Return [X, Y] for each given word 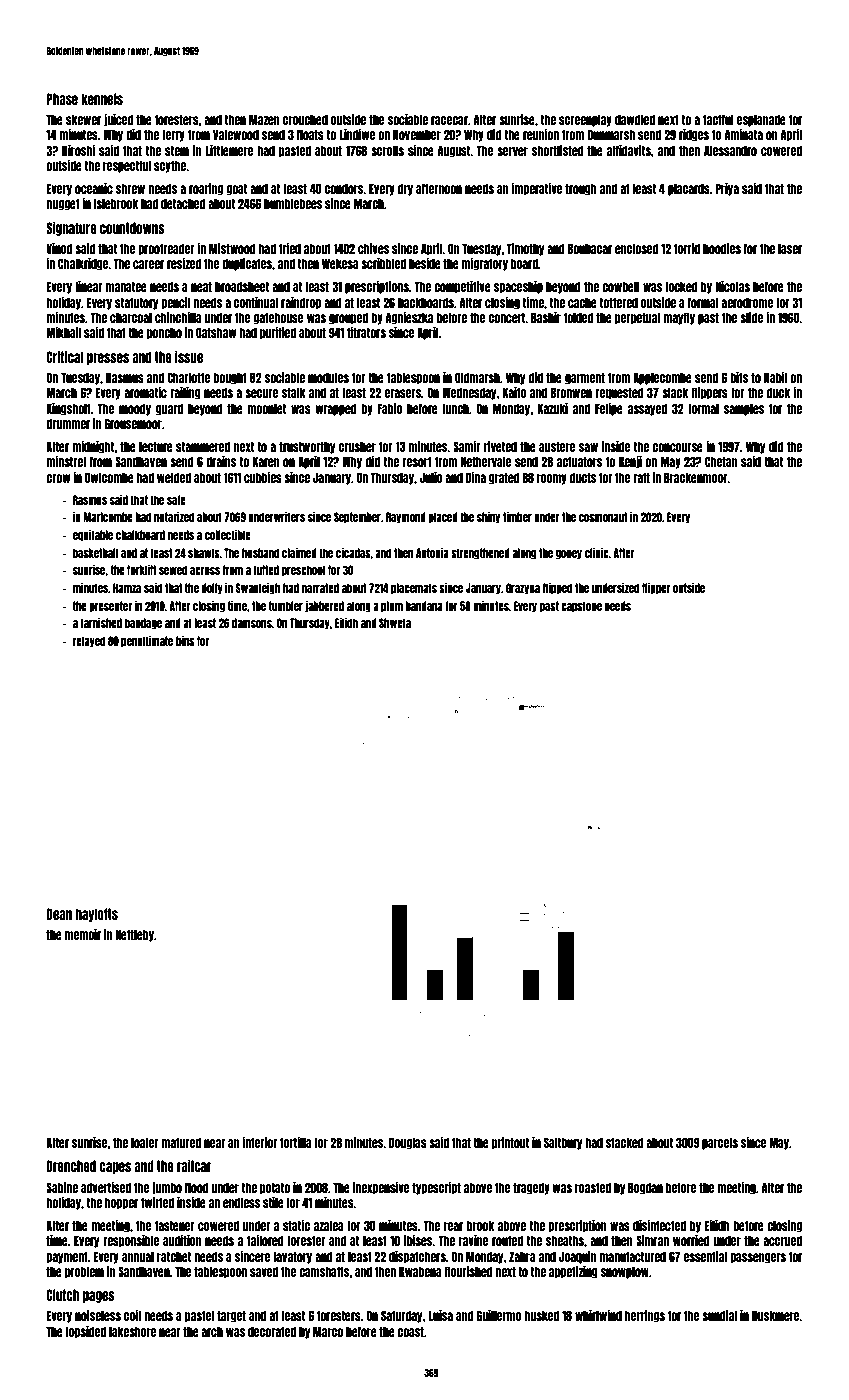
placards [689, 189]
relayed [89, 642]
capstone [581, 607]
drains [221, 461]
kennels [102, 99]
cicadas [353, 553]
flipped [557, 589]
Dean [59, 914]
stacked [625, 1142]
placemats [414, 589]
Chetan [721, 461]
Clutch [63, 1295]
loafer [145, 1142]
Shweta [395, 623]
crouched [305, 119]
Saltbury [563, 1143]
